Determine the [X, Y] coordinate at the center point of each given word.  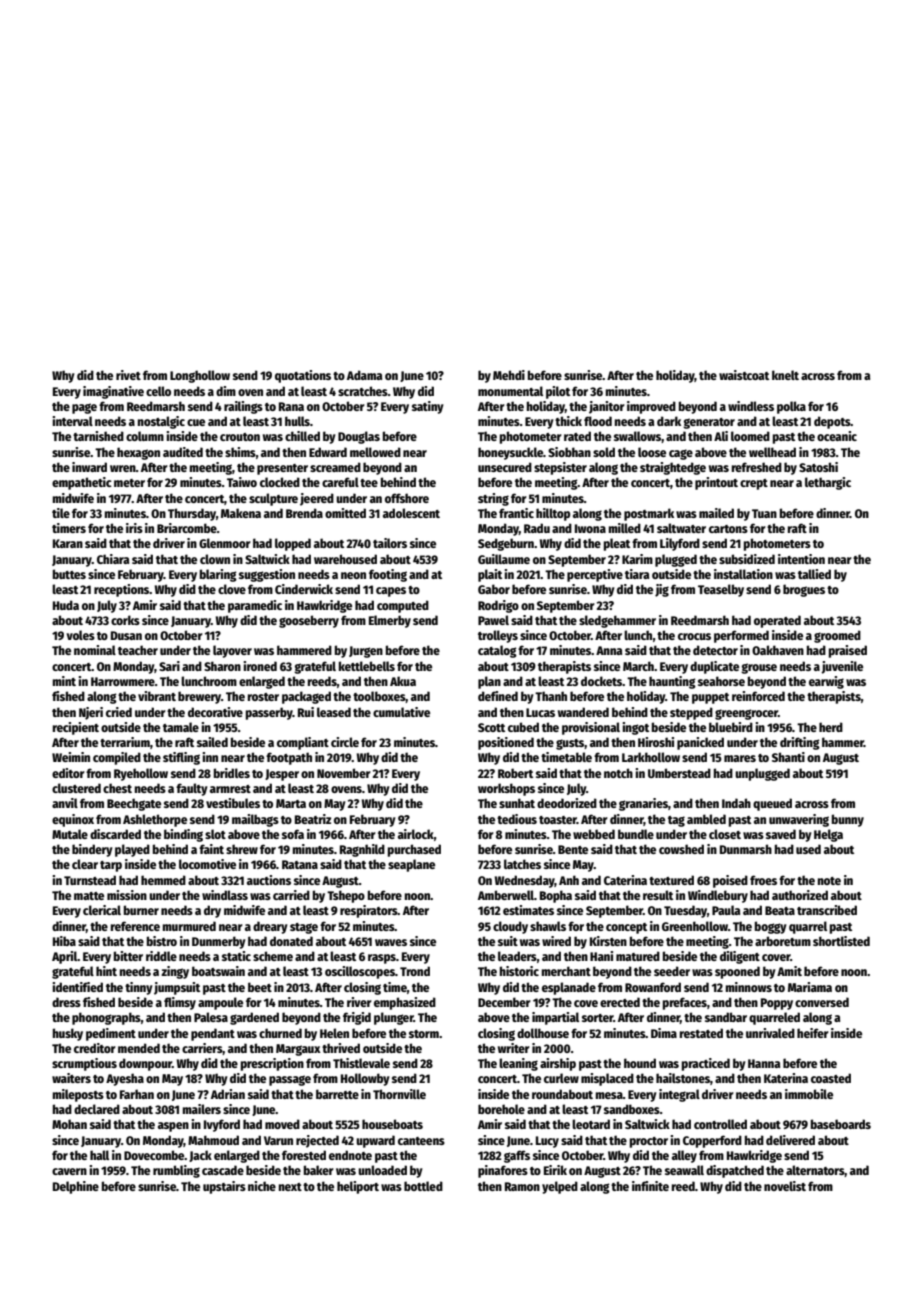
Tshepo [346, 896]
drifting [800, 743]
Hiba [64, 941]
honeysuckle [510, 453]
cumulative [401, 712]
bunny [848, 820]
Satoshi [818, 467]
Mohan [69, 1124]
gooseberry [309, 621]
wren [123, 468]
